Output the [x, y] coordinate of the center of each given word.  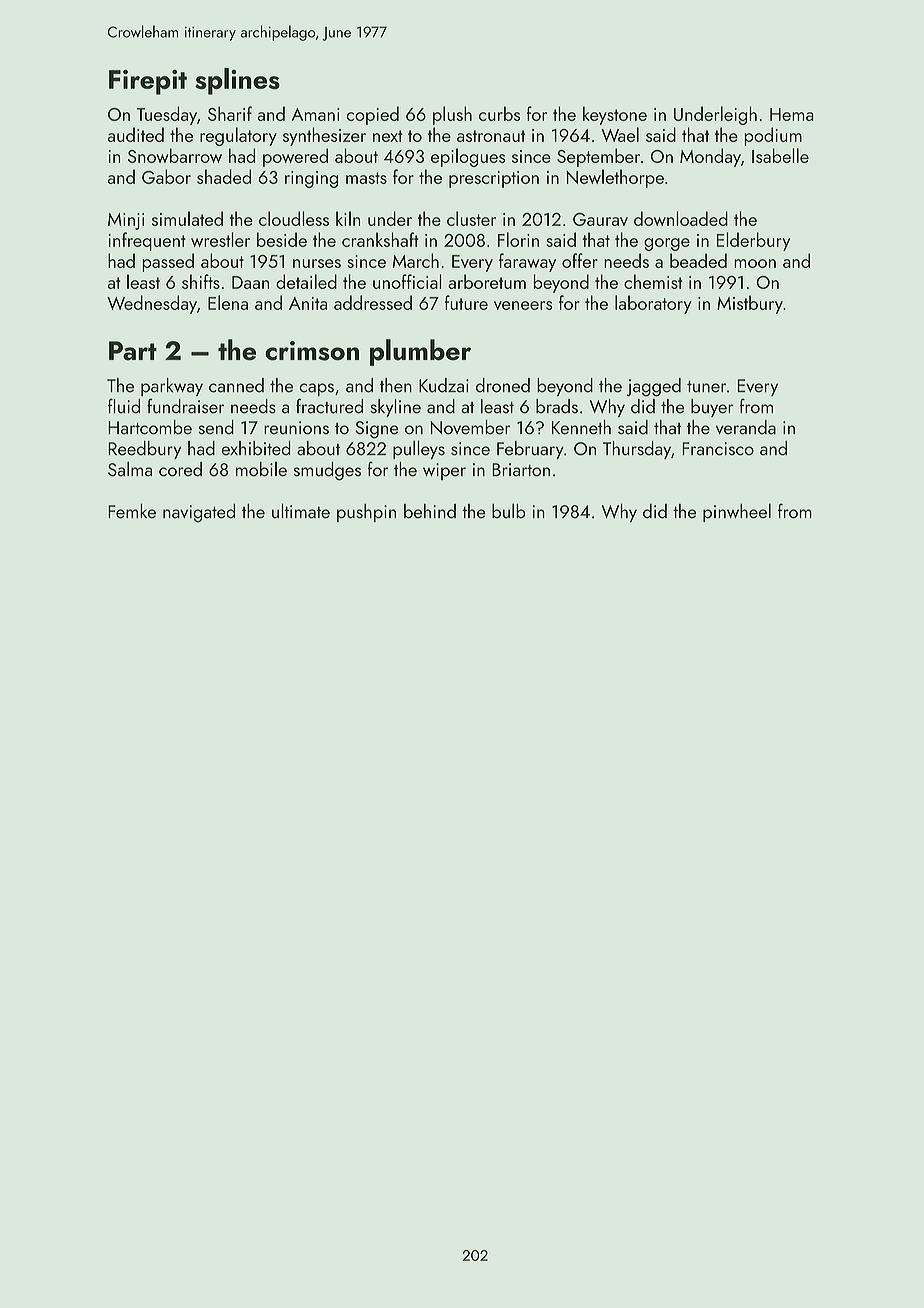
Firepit [148, 82]
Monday [710, 157]
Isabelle [780, 155]
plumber [420, 352]
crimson [312, 351]
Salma [130, 469]
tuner [706, 387]
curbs [499, 113]
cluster [471, 218]
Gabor [166, 176]
